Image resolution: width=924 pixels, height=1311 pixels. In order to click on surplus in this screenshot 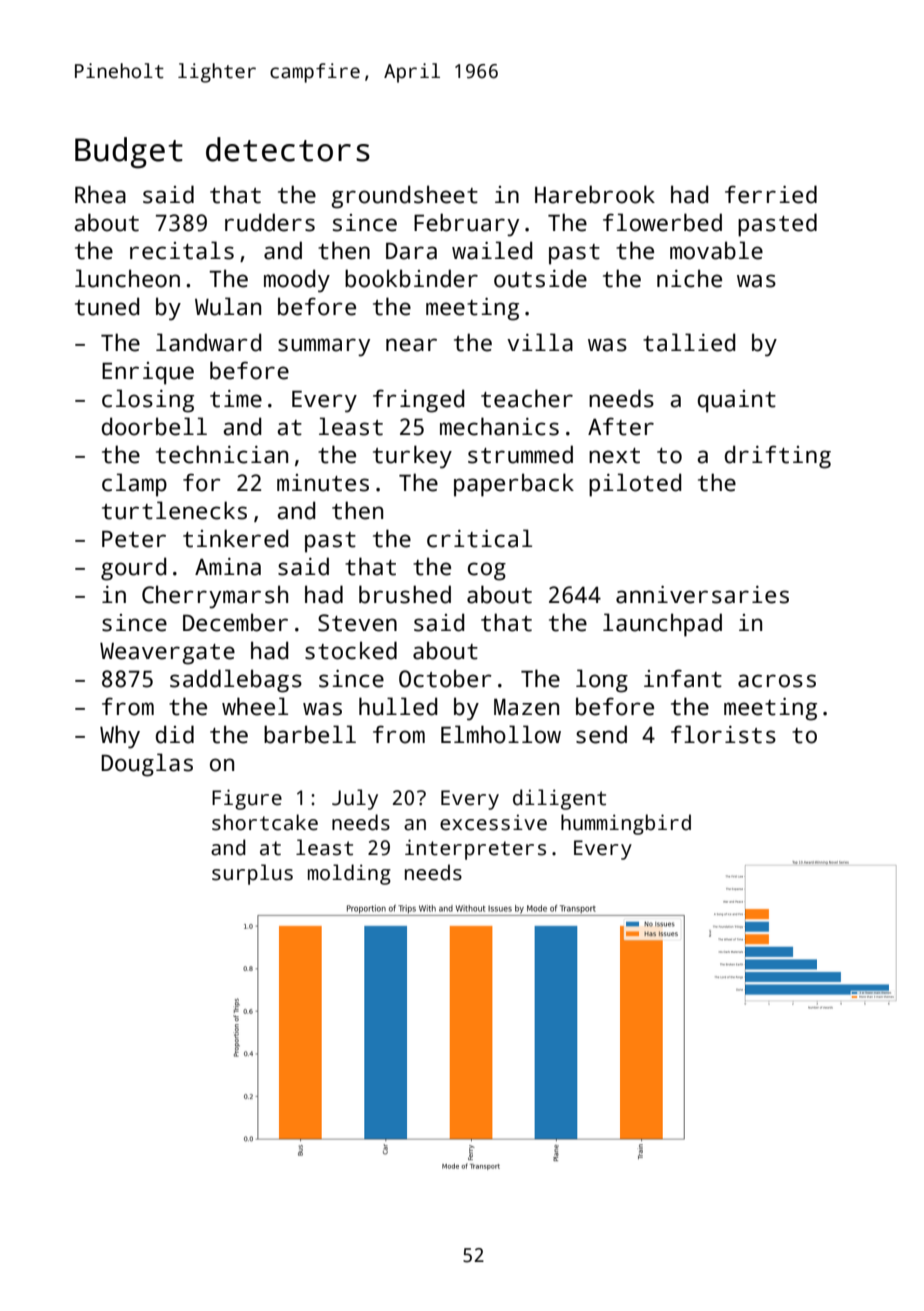, I will do `click(252, 874)`.
